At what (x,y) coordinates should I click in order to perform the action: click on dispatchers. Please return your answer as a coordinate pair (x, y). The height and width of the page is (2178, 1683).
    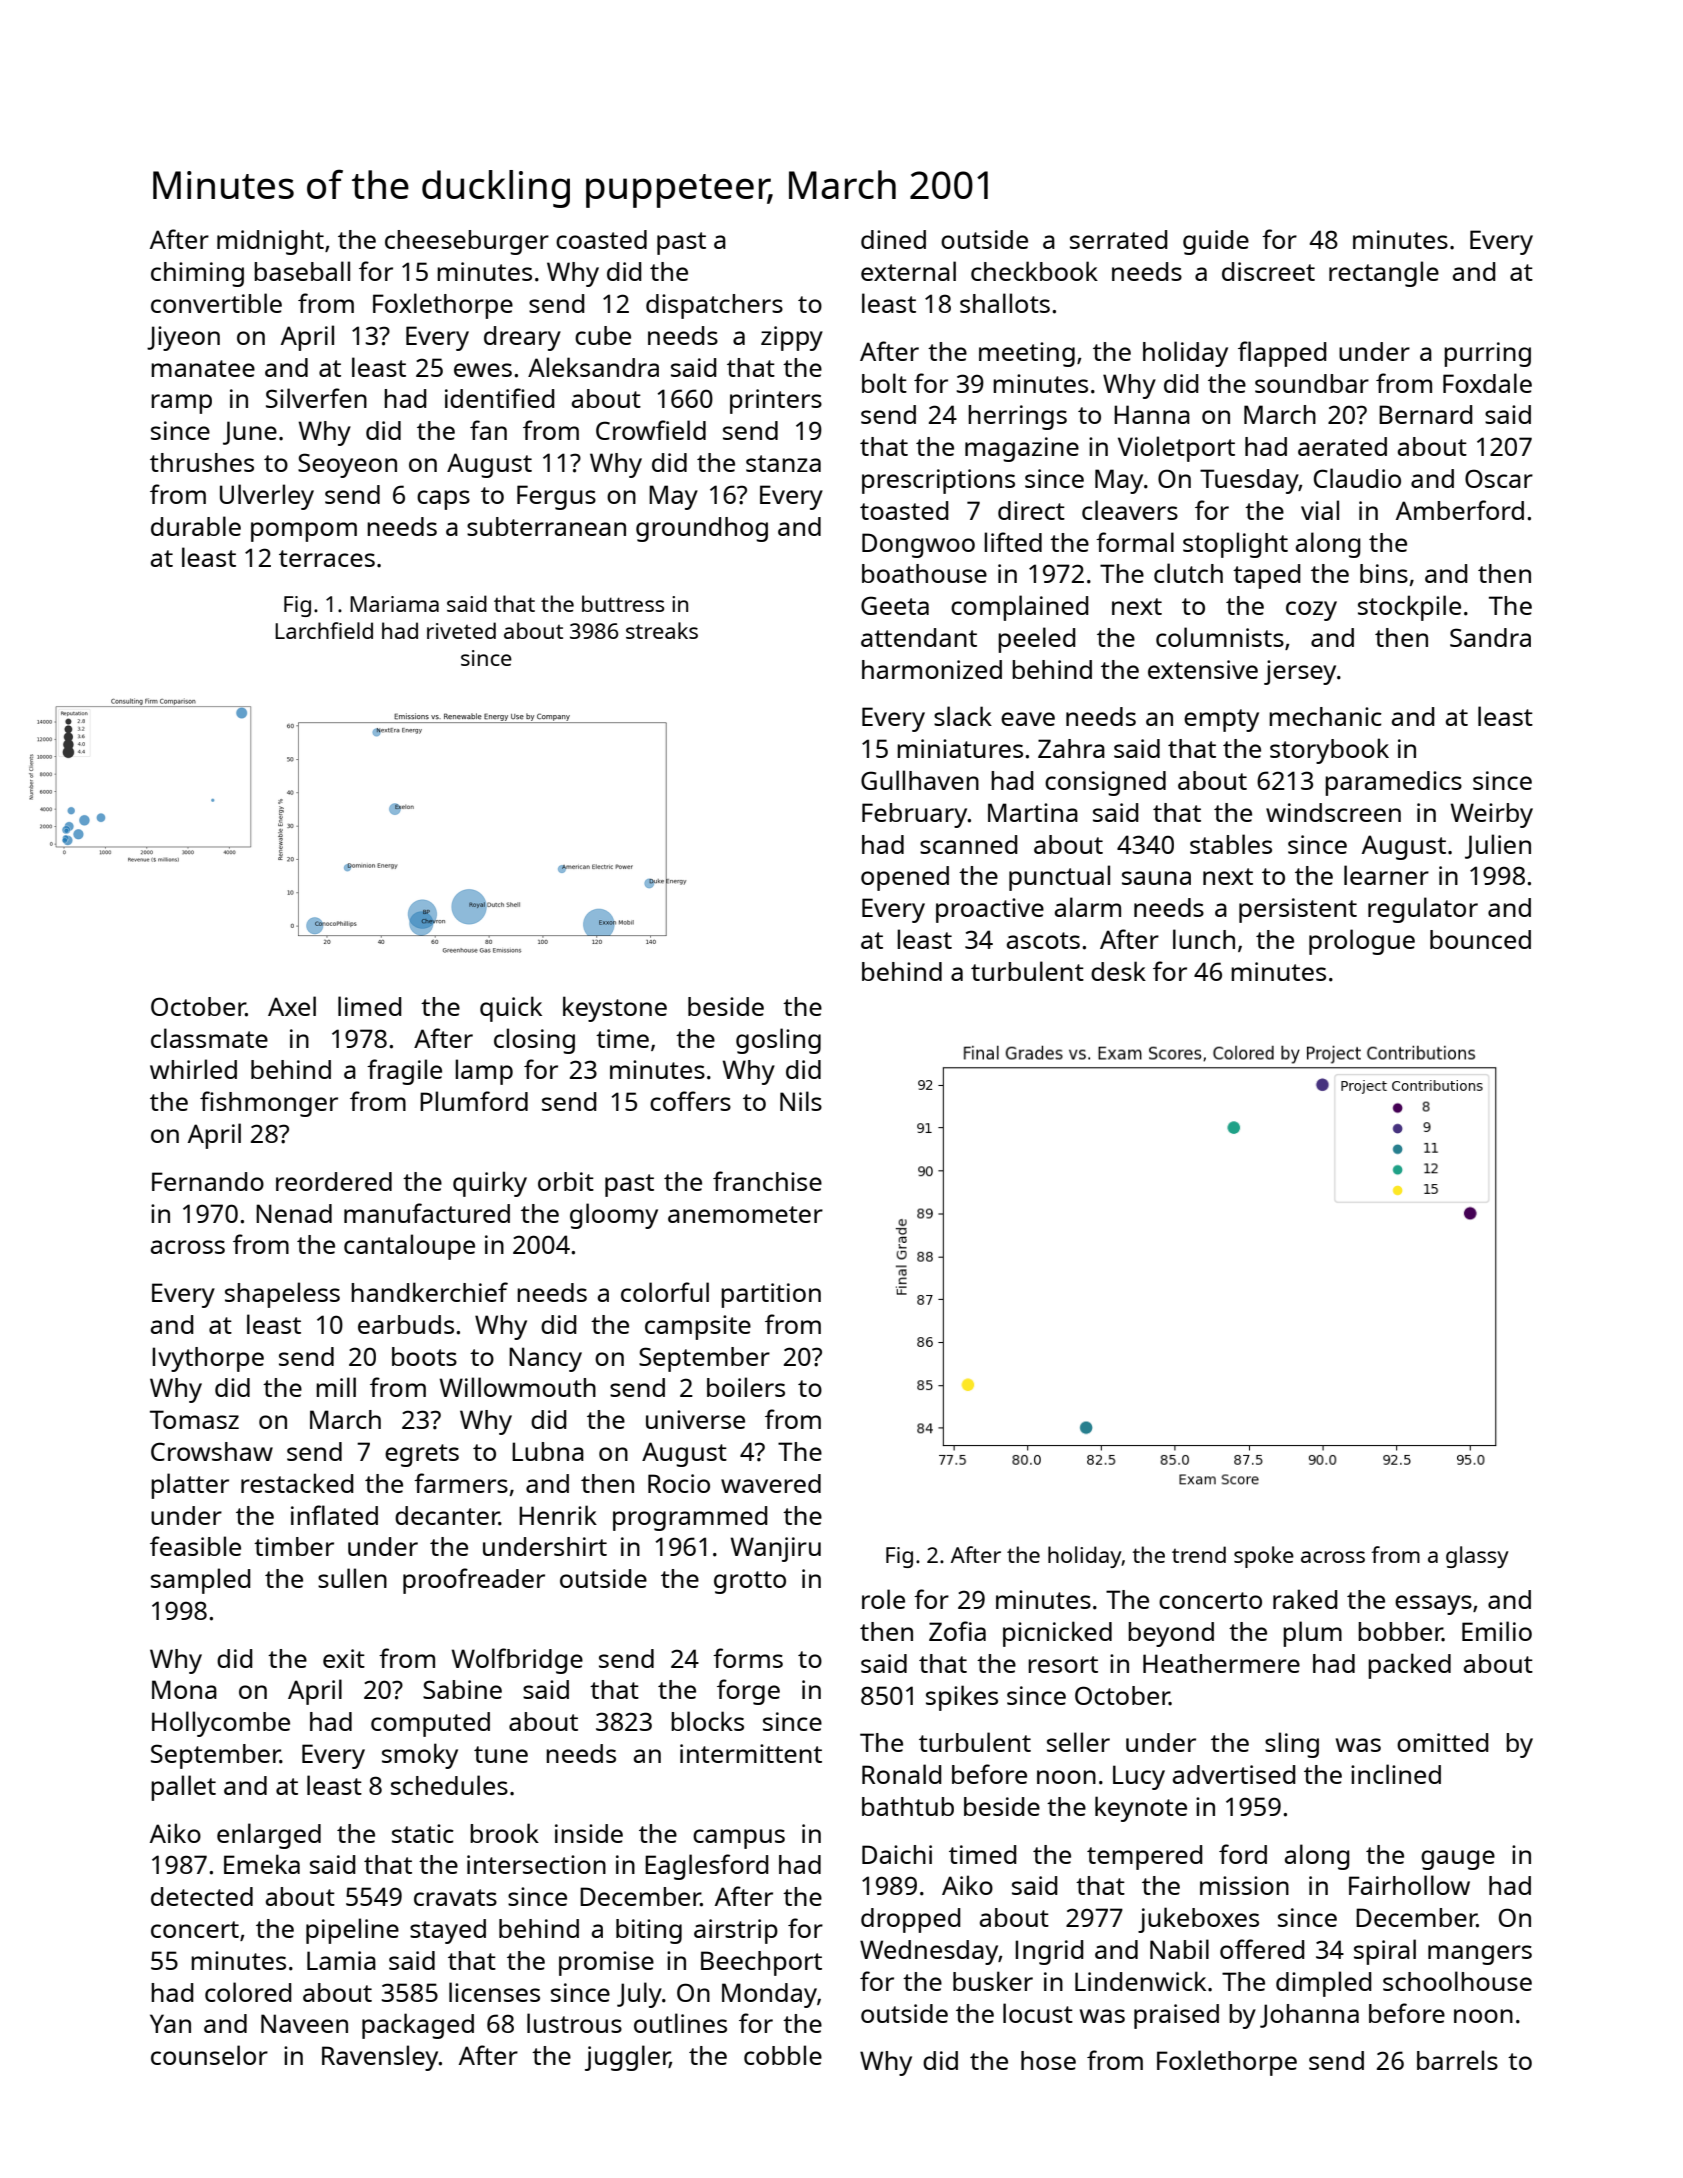
    Looking at the image, I should click on (714, 306).
